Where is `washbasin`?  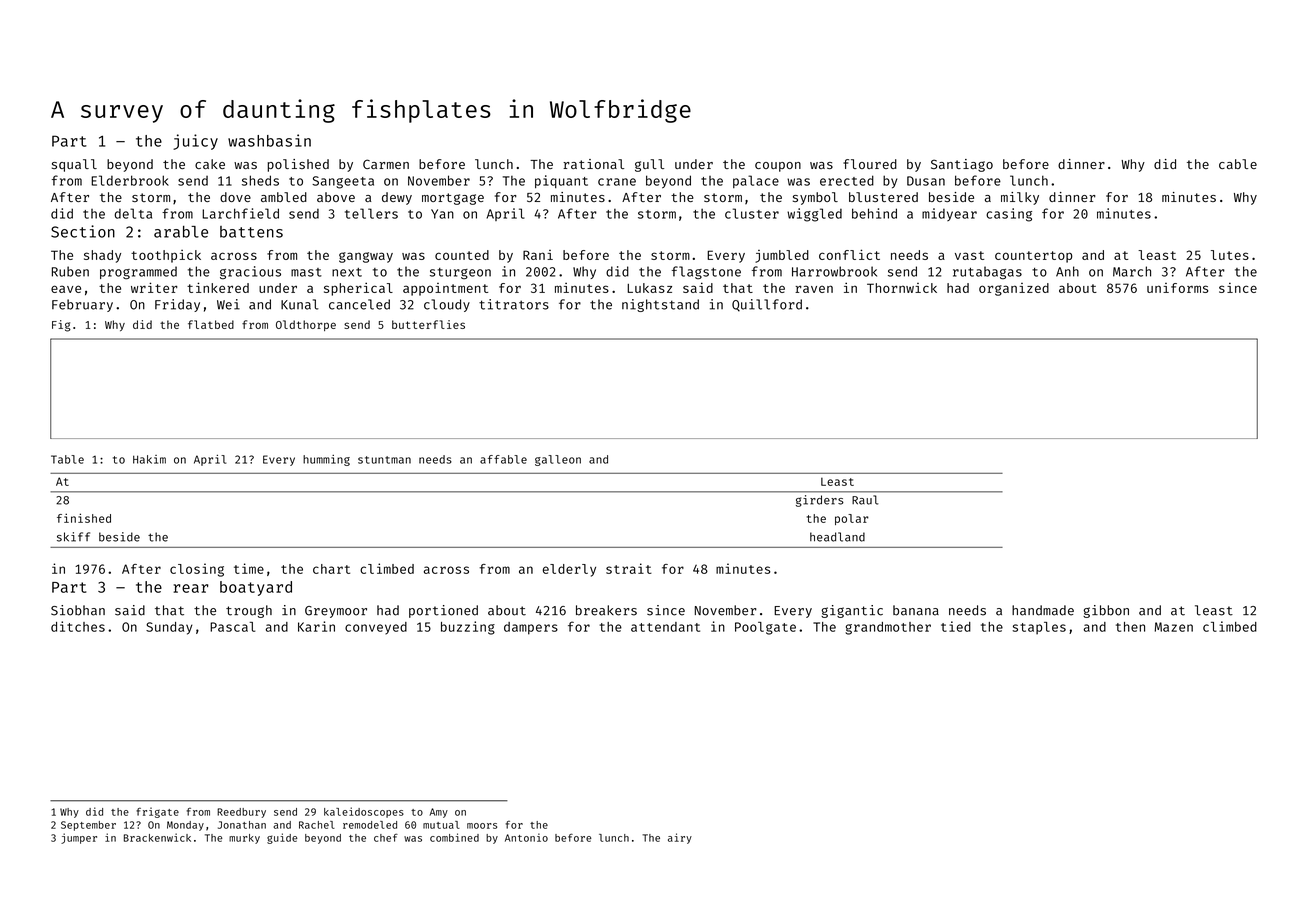 washbasin is located at coordinates (269, 140).
